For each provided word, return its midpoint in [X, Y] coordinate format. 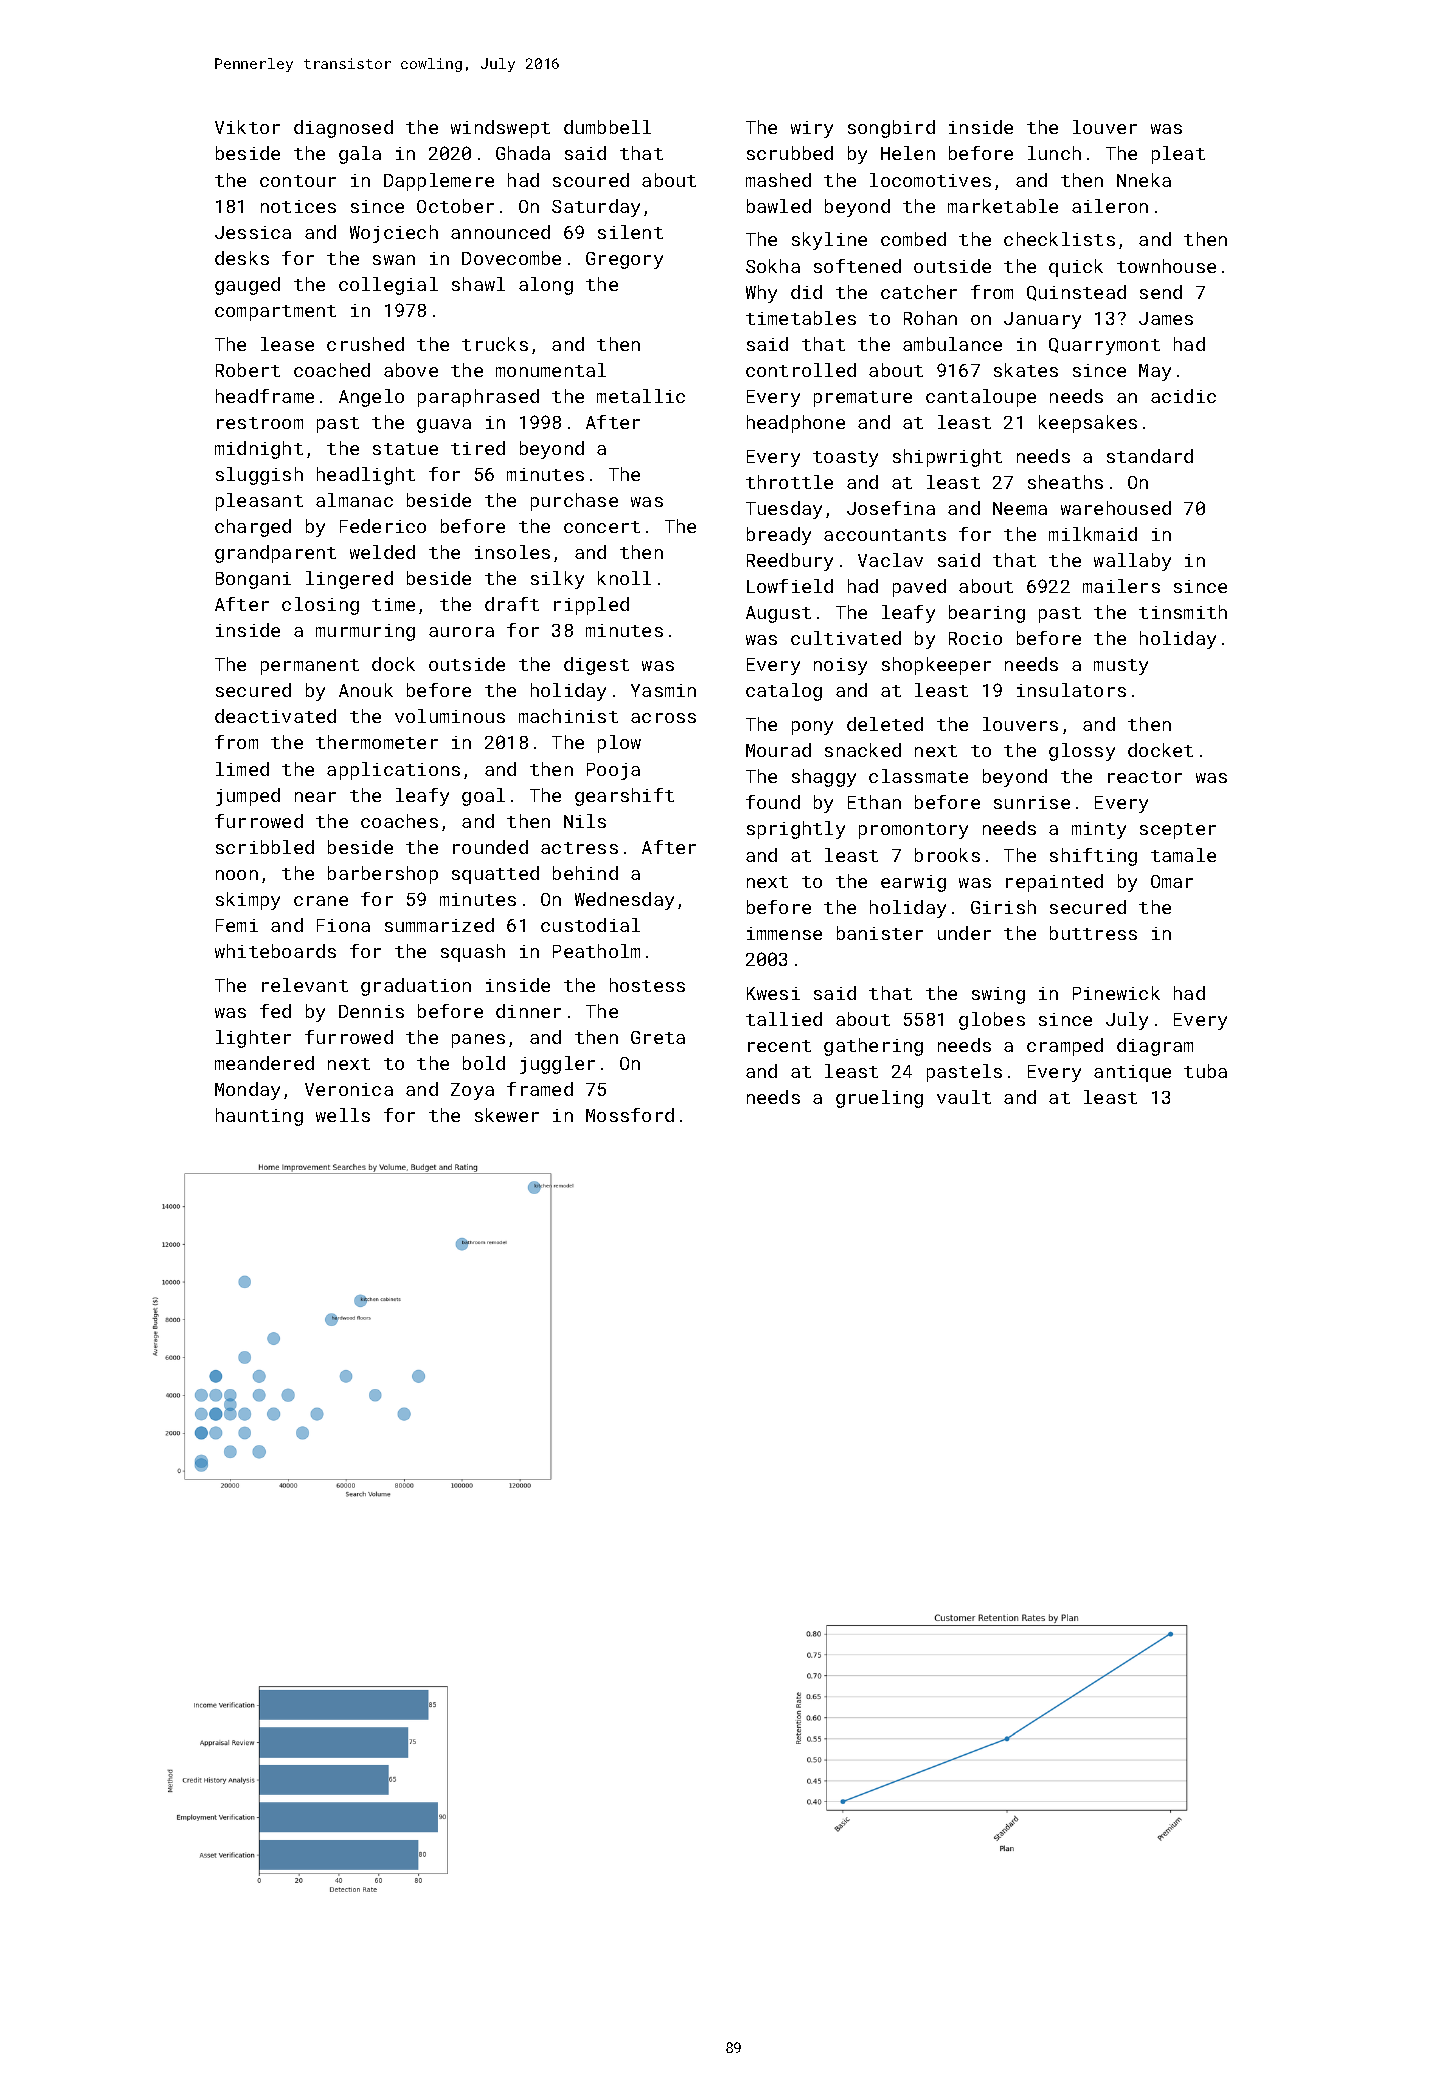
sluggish [259, 476]
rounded [490, 847]
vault [964, 1097]
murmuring [365, 632]
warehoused [1116, 508]
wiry [812, 129]
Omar [1172, 881]
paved [919, 588]
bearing [987, 614]
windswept [500, 129]
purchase [574, 502]
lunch [1054, 153]
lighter [253, 1039]
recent [779, 1046]
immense [784, 933]
